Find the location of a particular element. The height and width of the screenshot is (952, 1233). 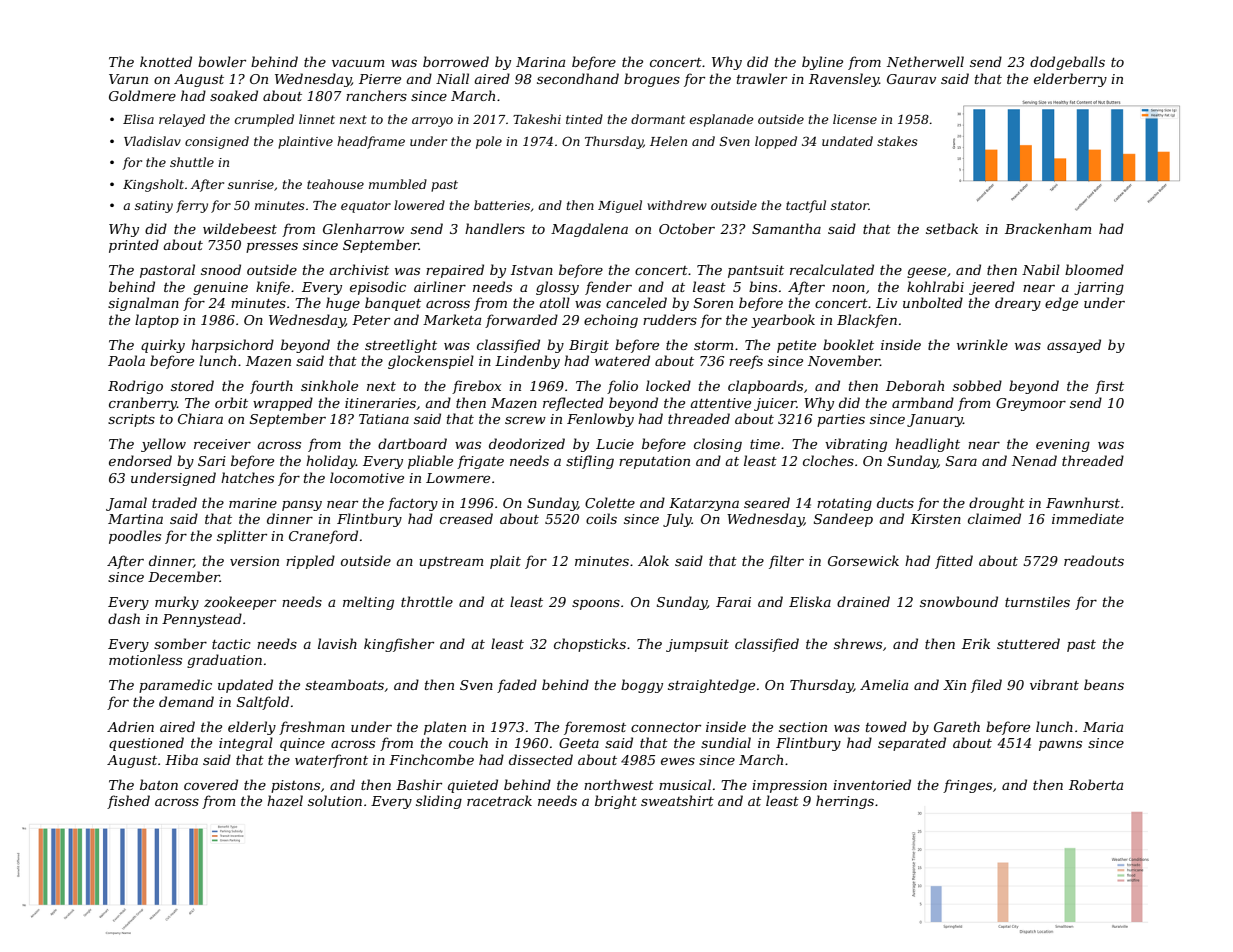

immediate is located at coordinates (1088, 518).
